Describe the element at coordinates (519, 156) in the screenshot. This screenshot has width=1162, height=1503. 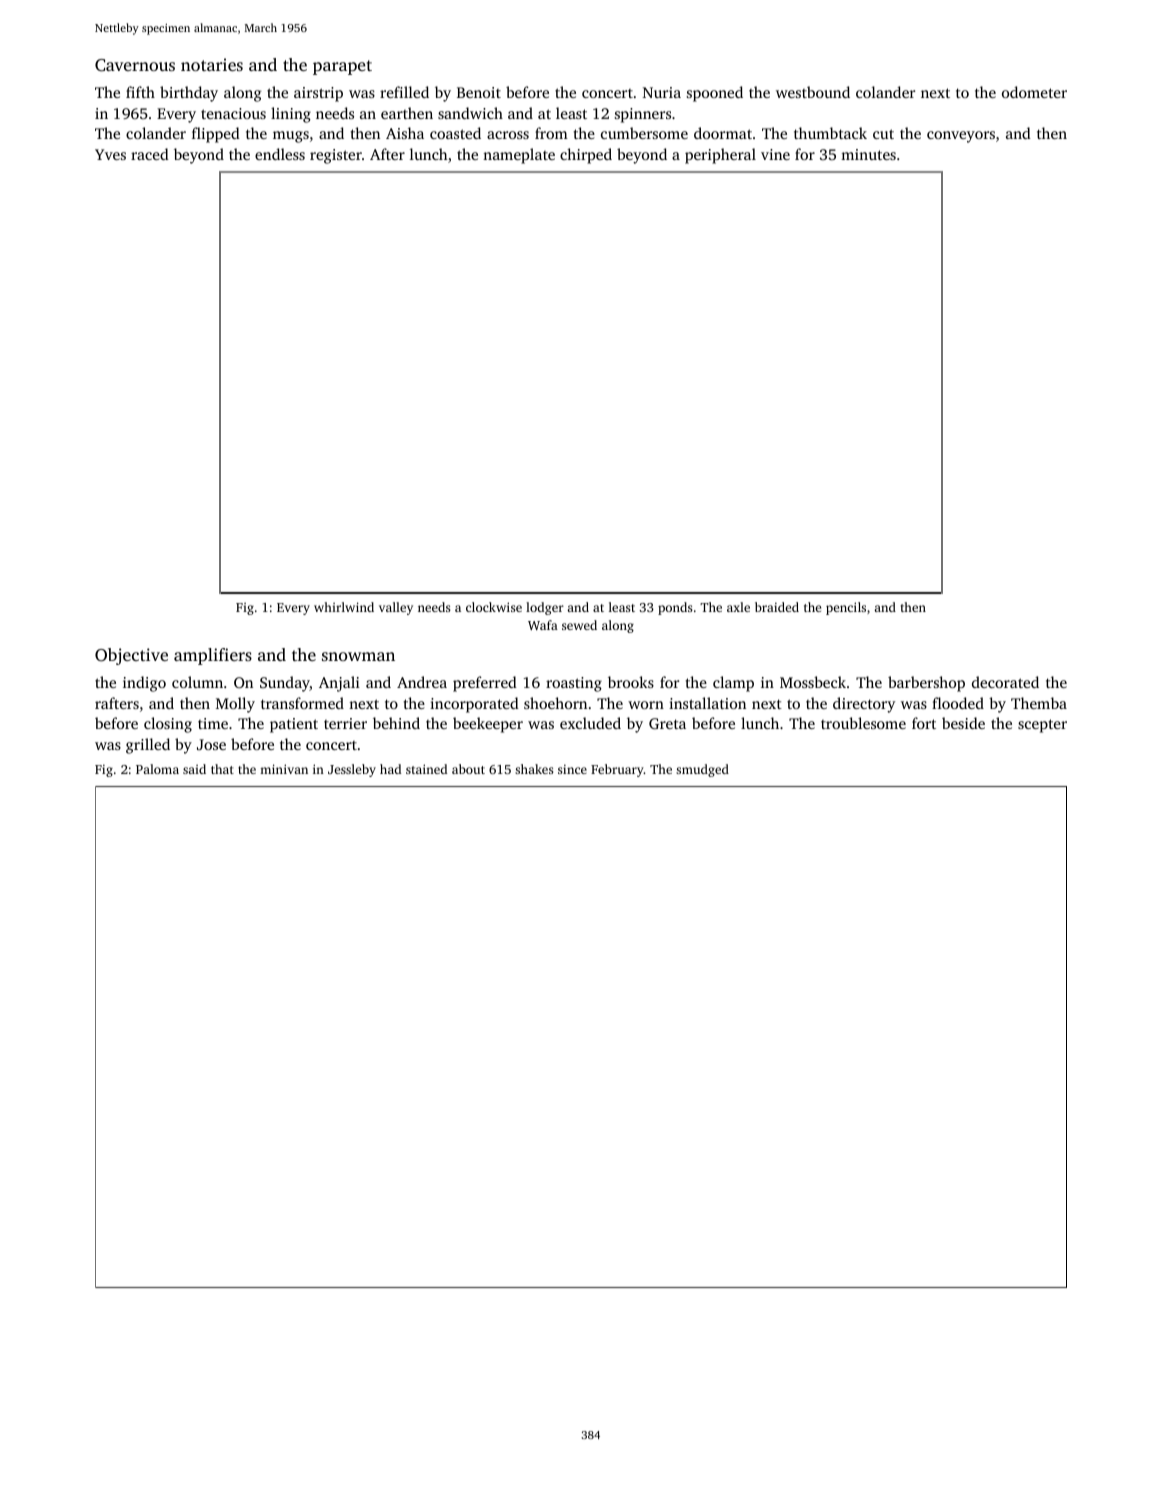
I see `nameplate` at that location.
